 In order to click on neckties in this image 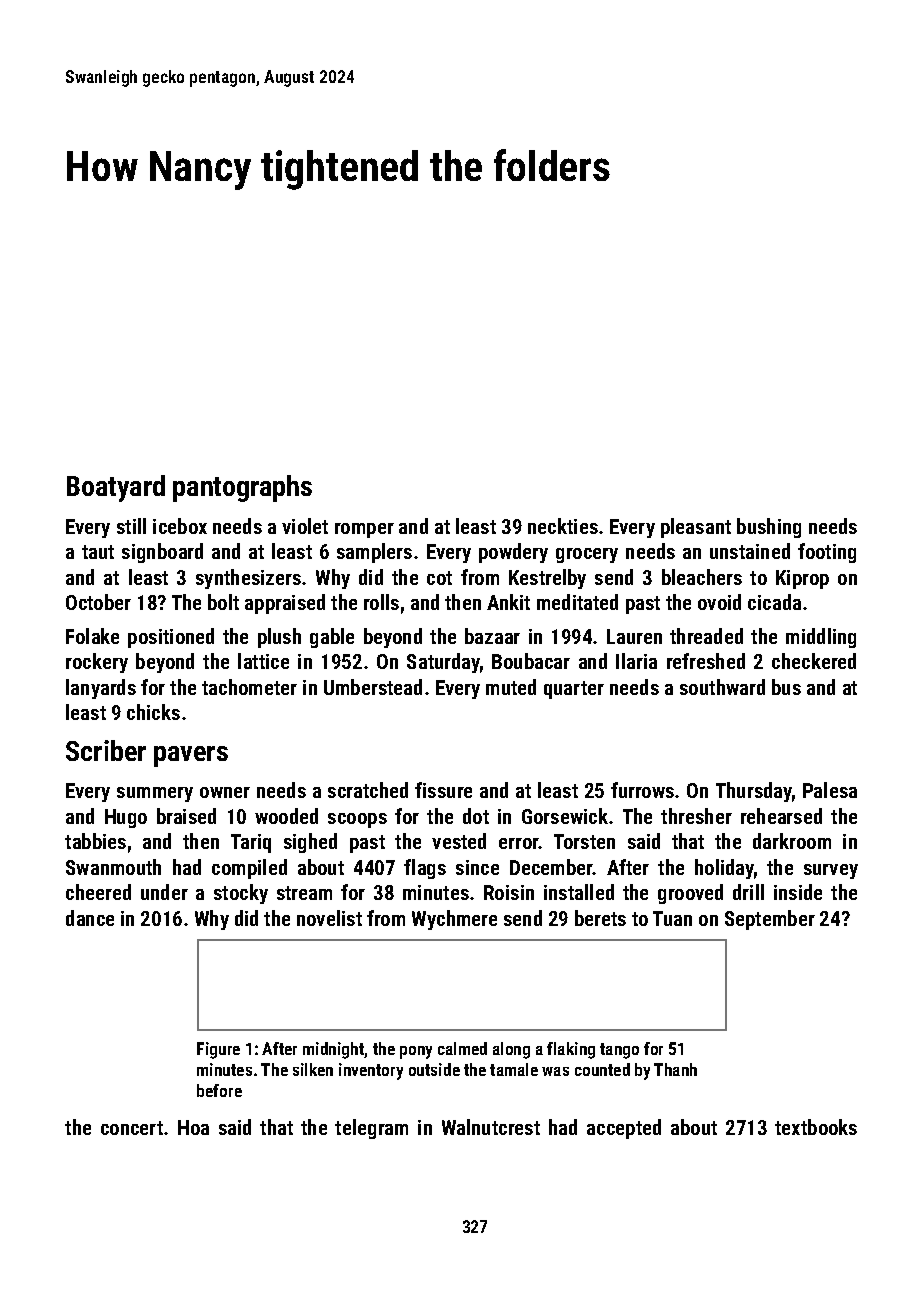, I will do `click(563, 526)`.
